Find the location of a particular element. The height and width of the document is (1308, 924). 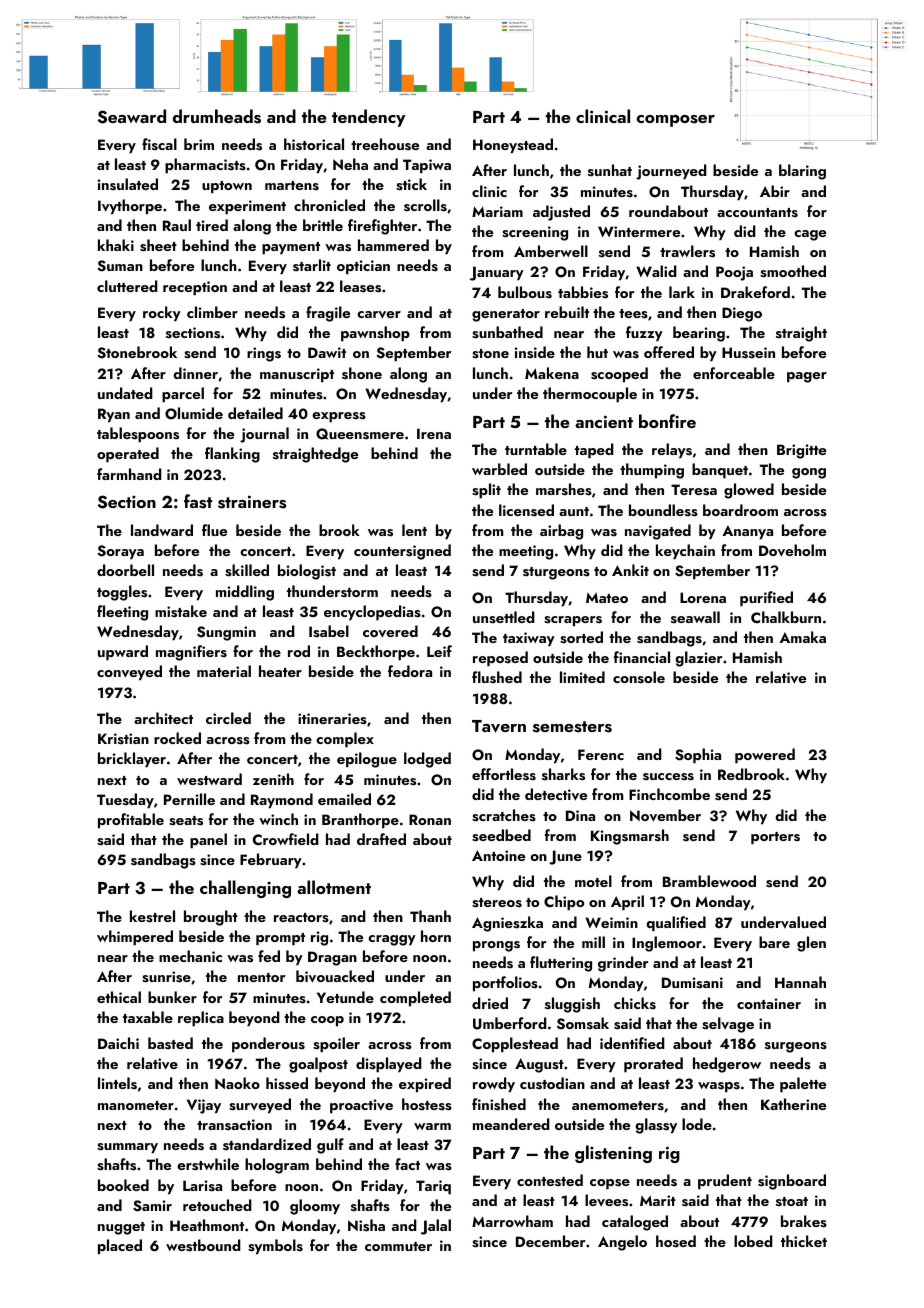

lodged is located at coordinates (427, 760).
